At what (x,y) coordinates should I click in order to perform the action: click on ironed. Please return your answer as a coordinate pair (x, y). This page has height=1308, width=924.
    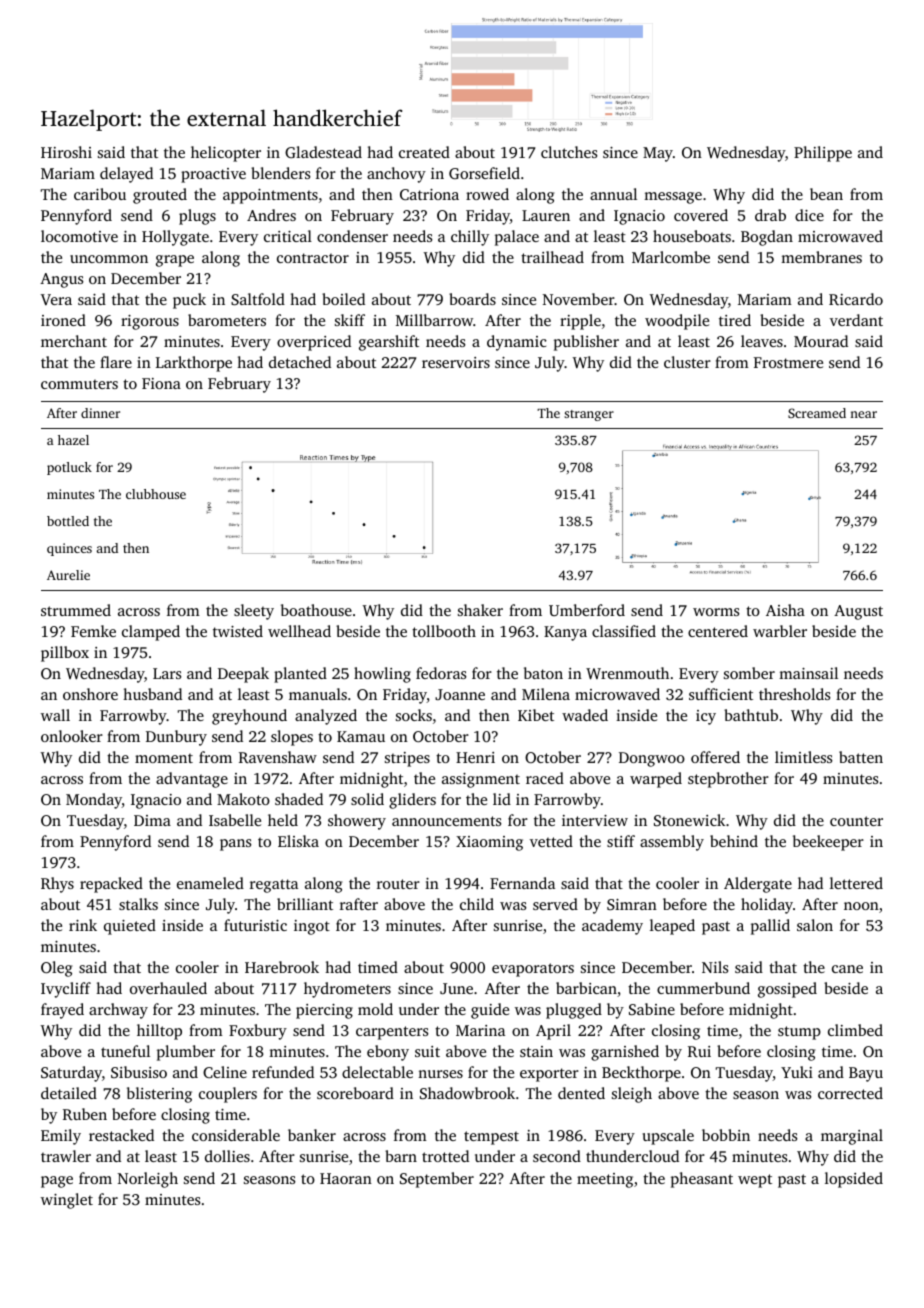
    Looking at the image, I should click on (63, 320).
